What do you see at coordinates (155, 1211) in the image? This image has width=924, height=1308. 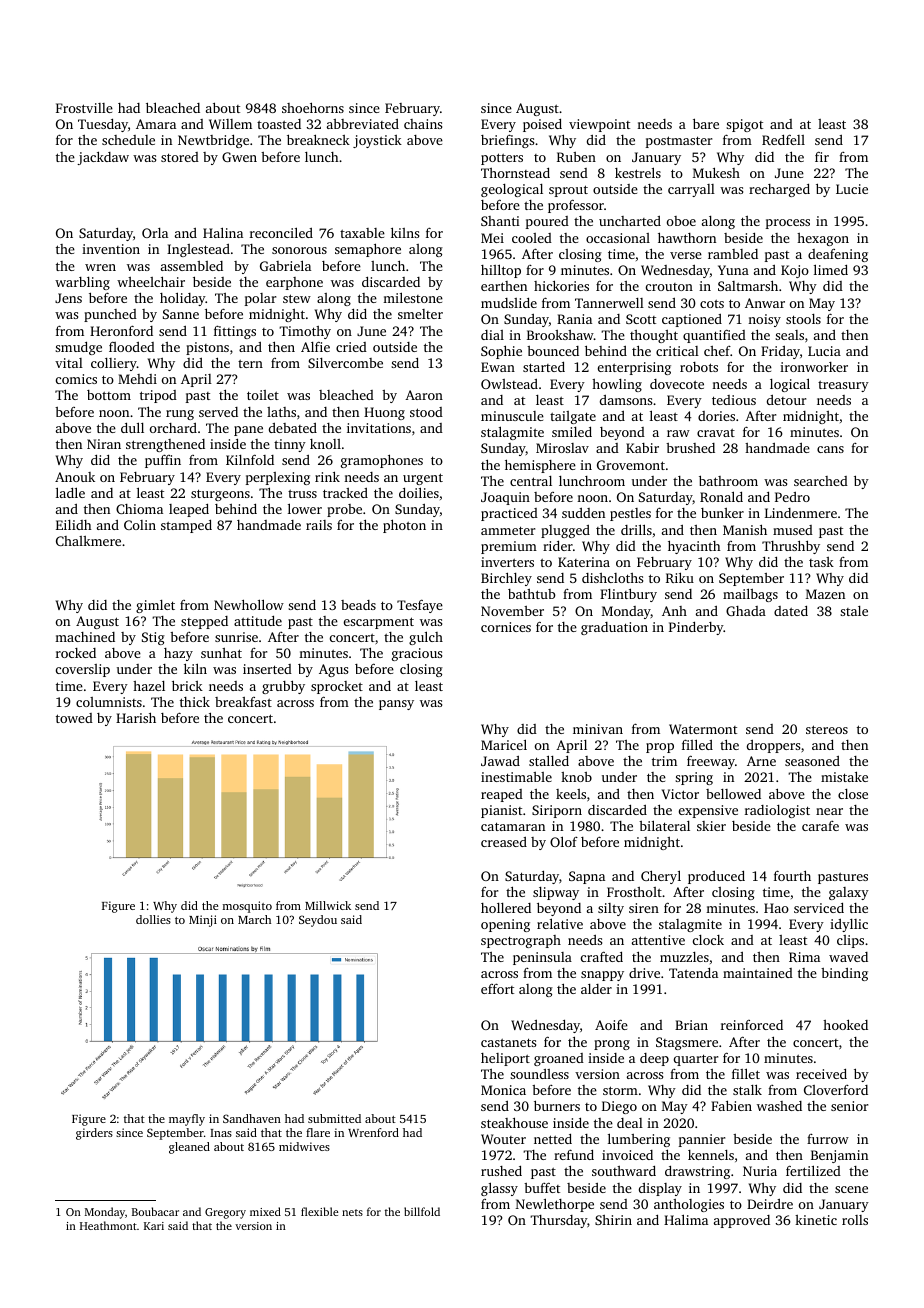 I see `Boubacar` at bounding box center [155, 1211].
